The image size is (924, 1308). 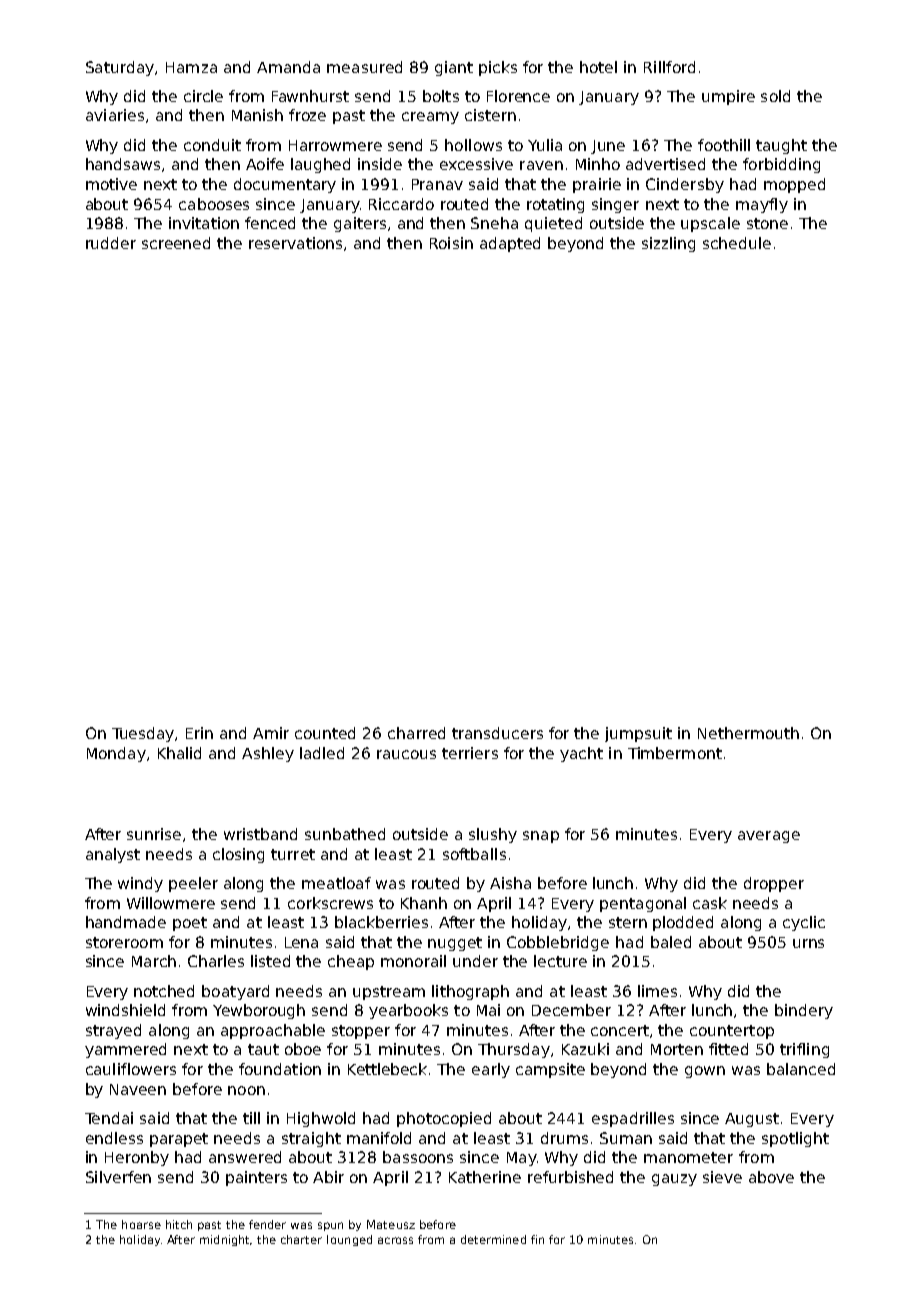 I want to click on average, so click(x=769, y=837).
